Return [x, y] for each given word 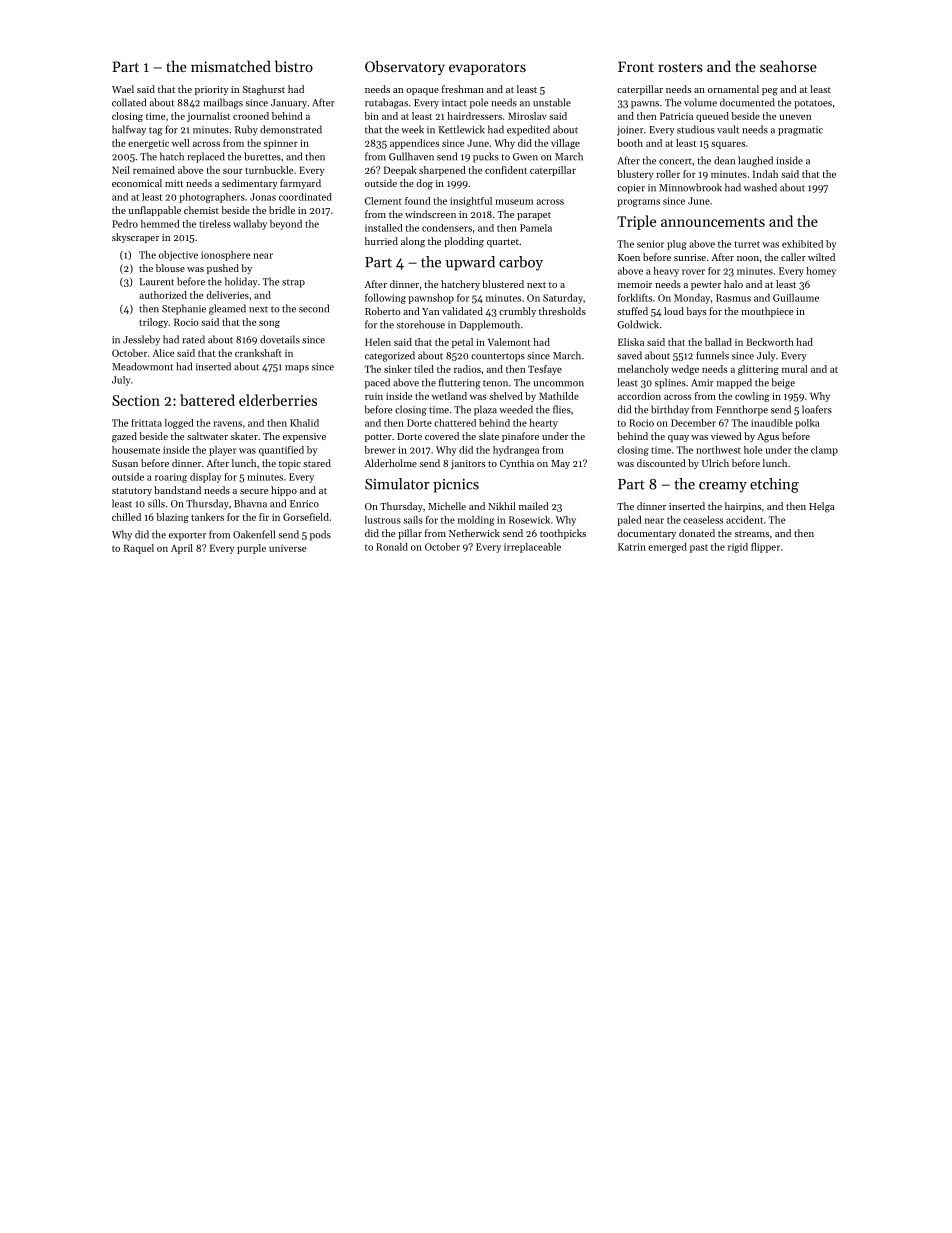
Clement [383, 201]
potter [378, 438]
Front [636, 66]
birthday [670, 410]
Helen [378, 342]
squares [728, 145]
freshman [463, 89]
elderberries [278, 400]
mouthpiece [767, 312]
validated [462, 311]
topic [290, 464]
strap [293, 283]
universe [287, 548]
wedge [685, 370]
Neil [121, 170]
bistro [294, 66]
